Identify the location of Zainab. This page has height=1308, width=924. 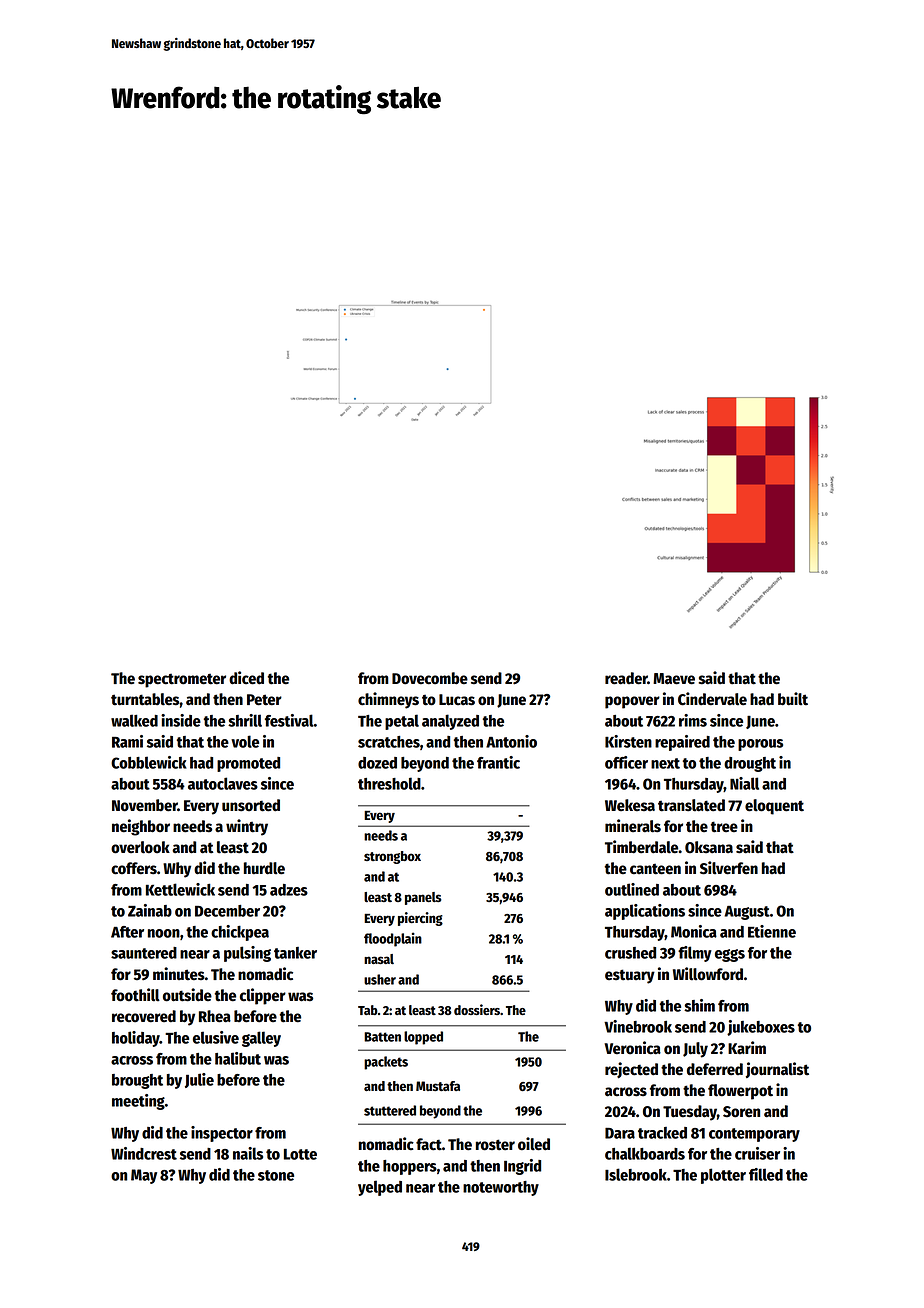
(150, 910).
